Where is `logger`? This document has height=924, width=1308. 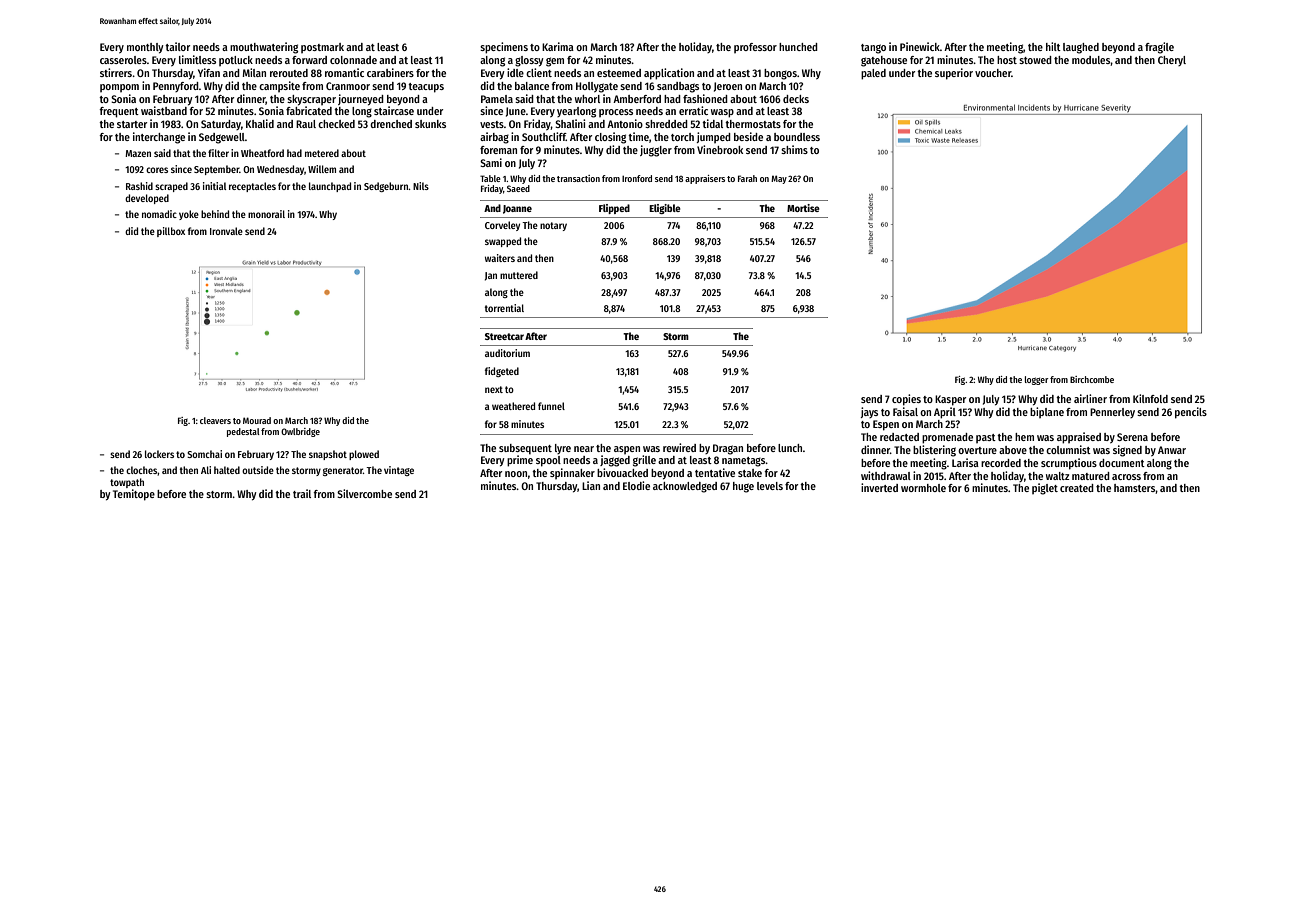 logger is located at coordinates (1037, 380).
